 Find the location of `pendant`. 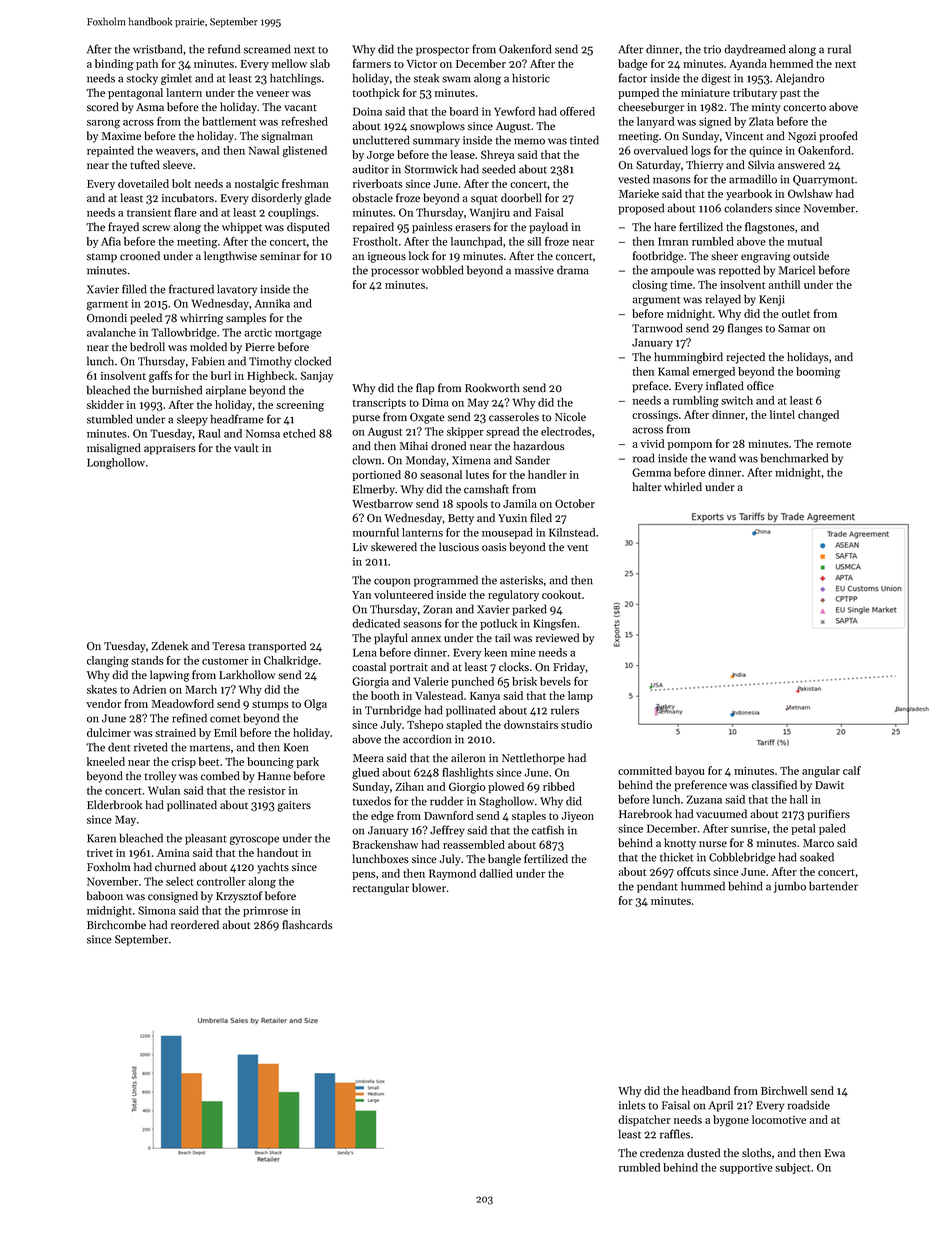

pendant is located at coordinates (657, 887).
